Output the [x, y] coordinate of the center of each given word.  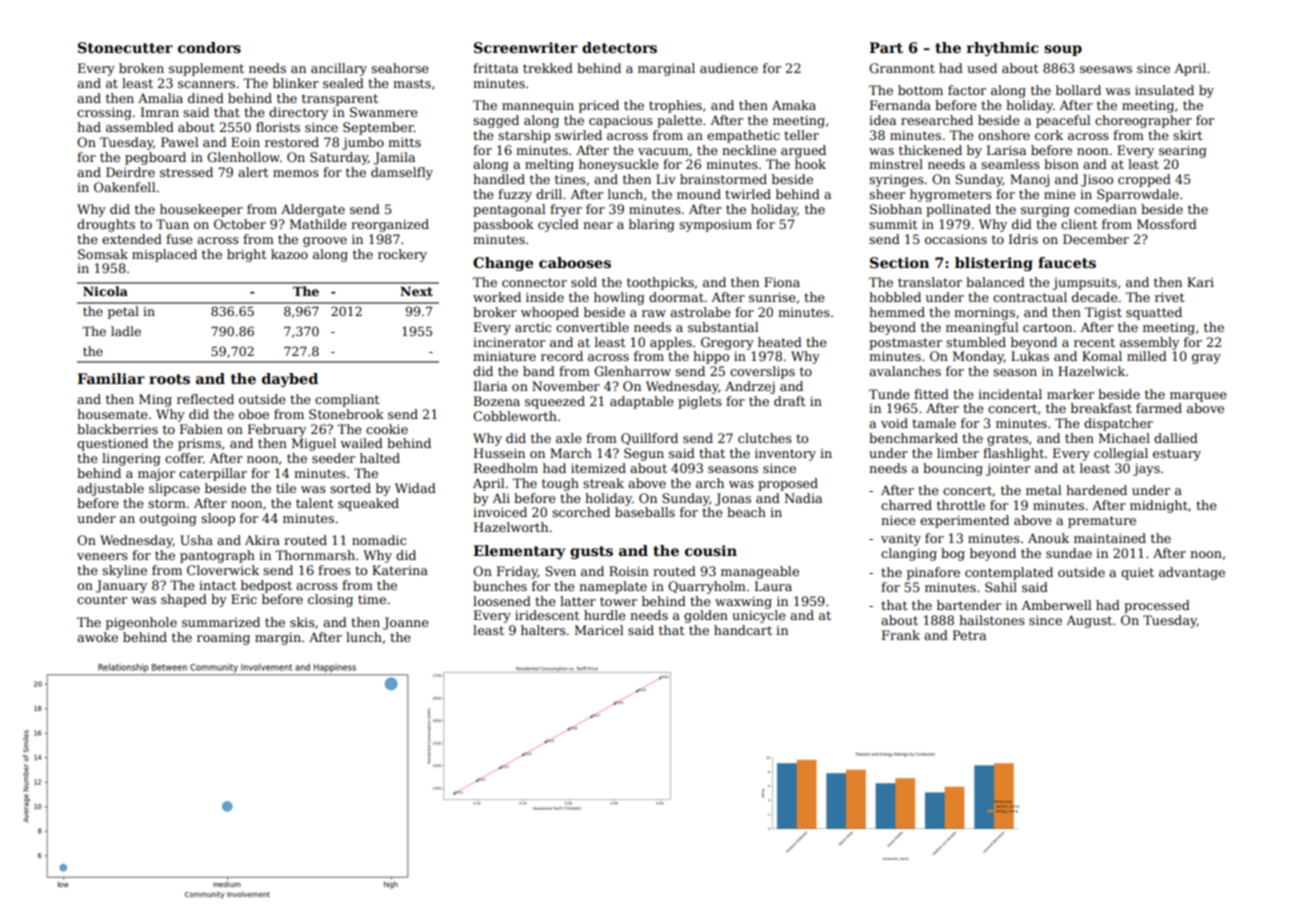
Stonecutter [125, 47]
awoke [97, 637]
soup [1063, 50]
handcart [743, 630]
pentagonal [509, 210]
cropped [1144, 180]
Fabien [201, 429]
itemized [598, 468]
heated [780, 342]
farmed [1159, 408]
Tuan [172, 224]
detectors [619, 47]
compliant [347, 400]
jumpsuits [1084, 283]
